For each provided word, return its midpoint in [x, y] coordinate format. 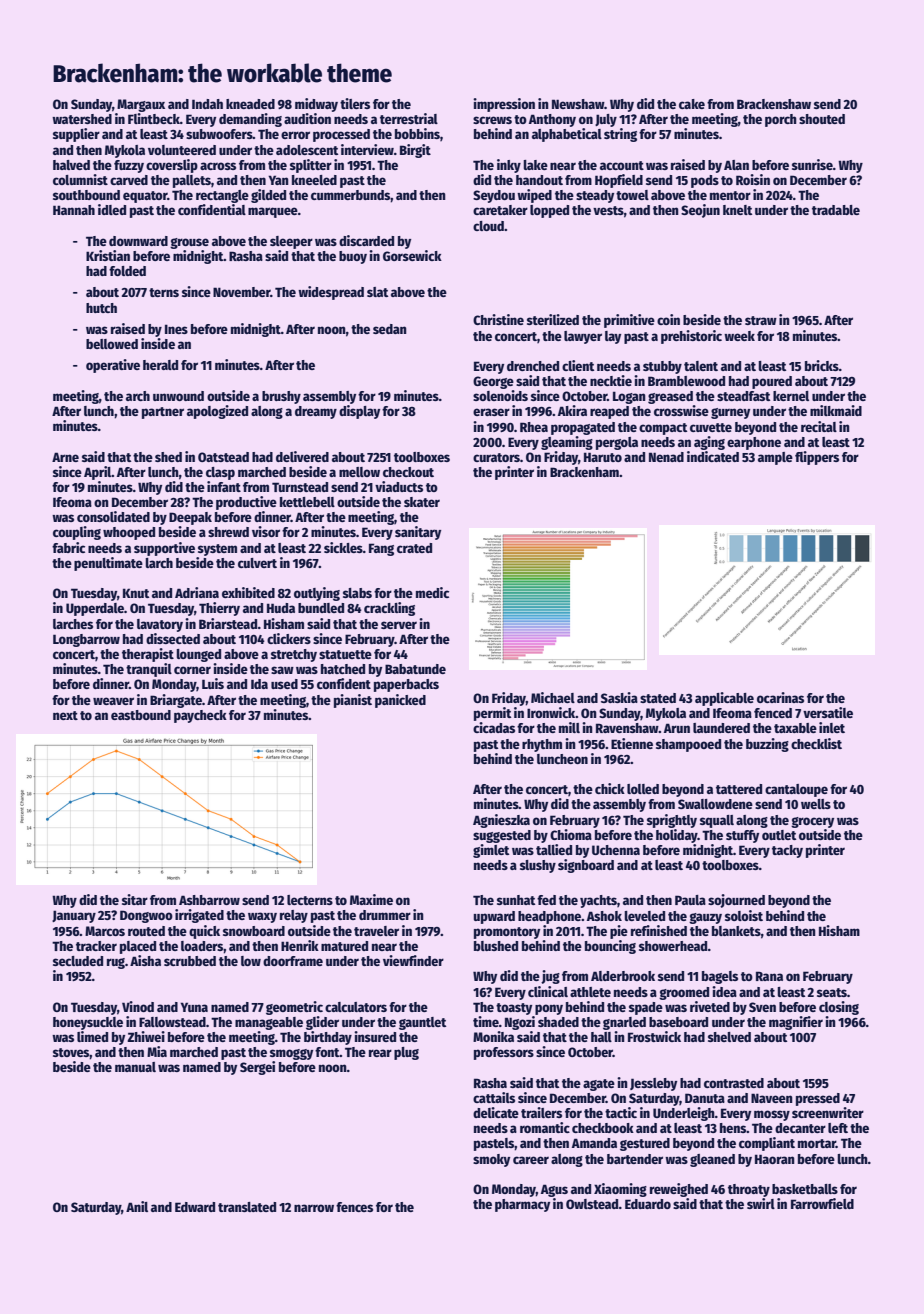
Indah [207, 104]
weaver [113, 701]
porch [781, 120]
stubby [662, 367]
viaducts [399, 486]
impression [504, 105]
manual [135, 1067]
